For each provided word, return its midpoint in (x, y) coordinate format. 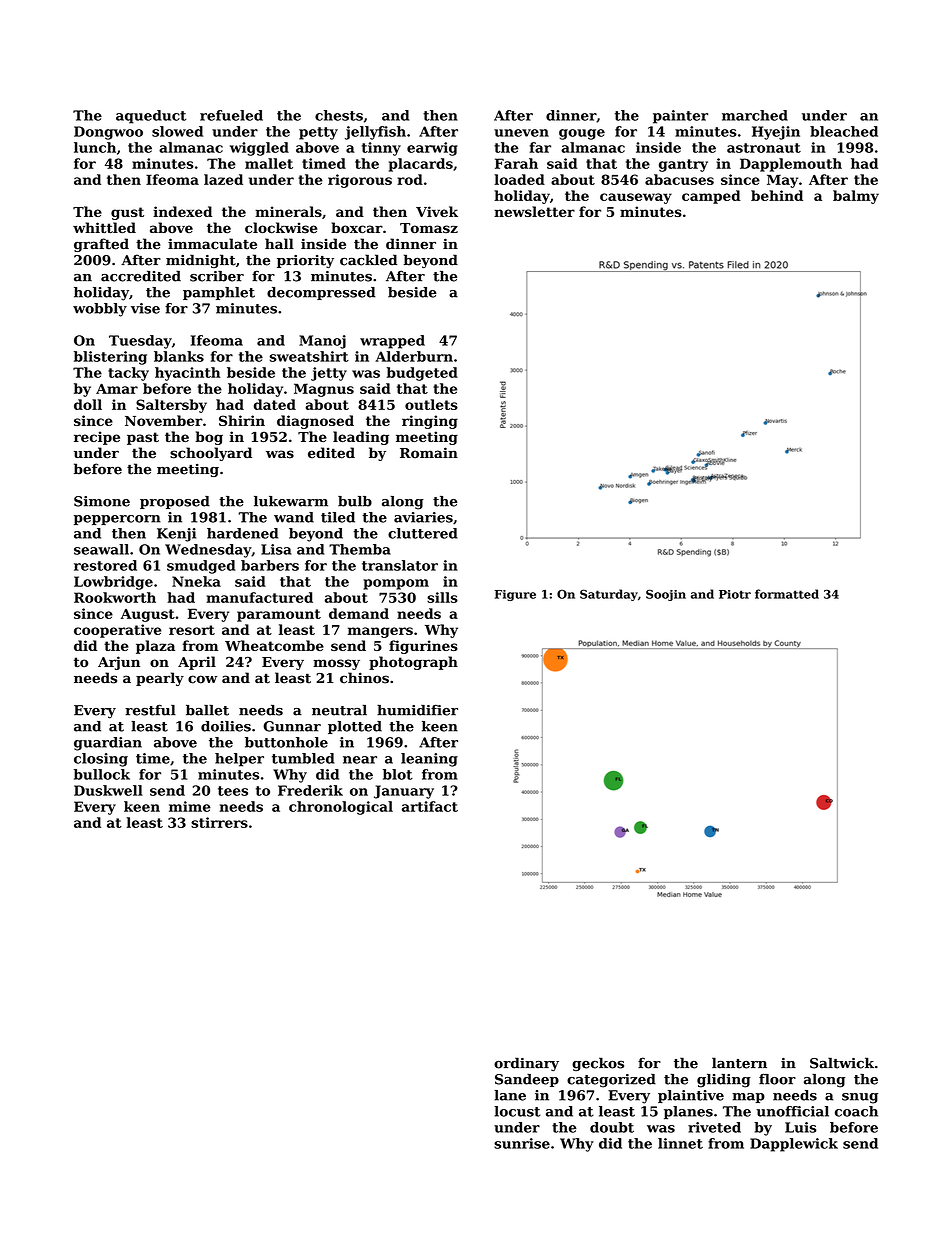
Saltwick (842, 1063)
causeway (636, 198)
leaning (429, 760)
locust (517, 1111)
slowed (177, 131)
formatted (787, 594)
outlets (431, 404)
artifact (430, 806)
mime (190, 806)
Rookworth (115, 597)
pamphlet (219, 293)
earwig (432, 149)
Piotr (735, 594)
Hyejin (776, 133)
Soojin (666, 595)
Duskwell (108, 790)
